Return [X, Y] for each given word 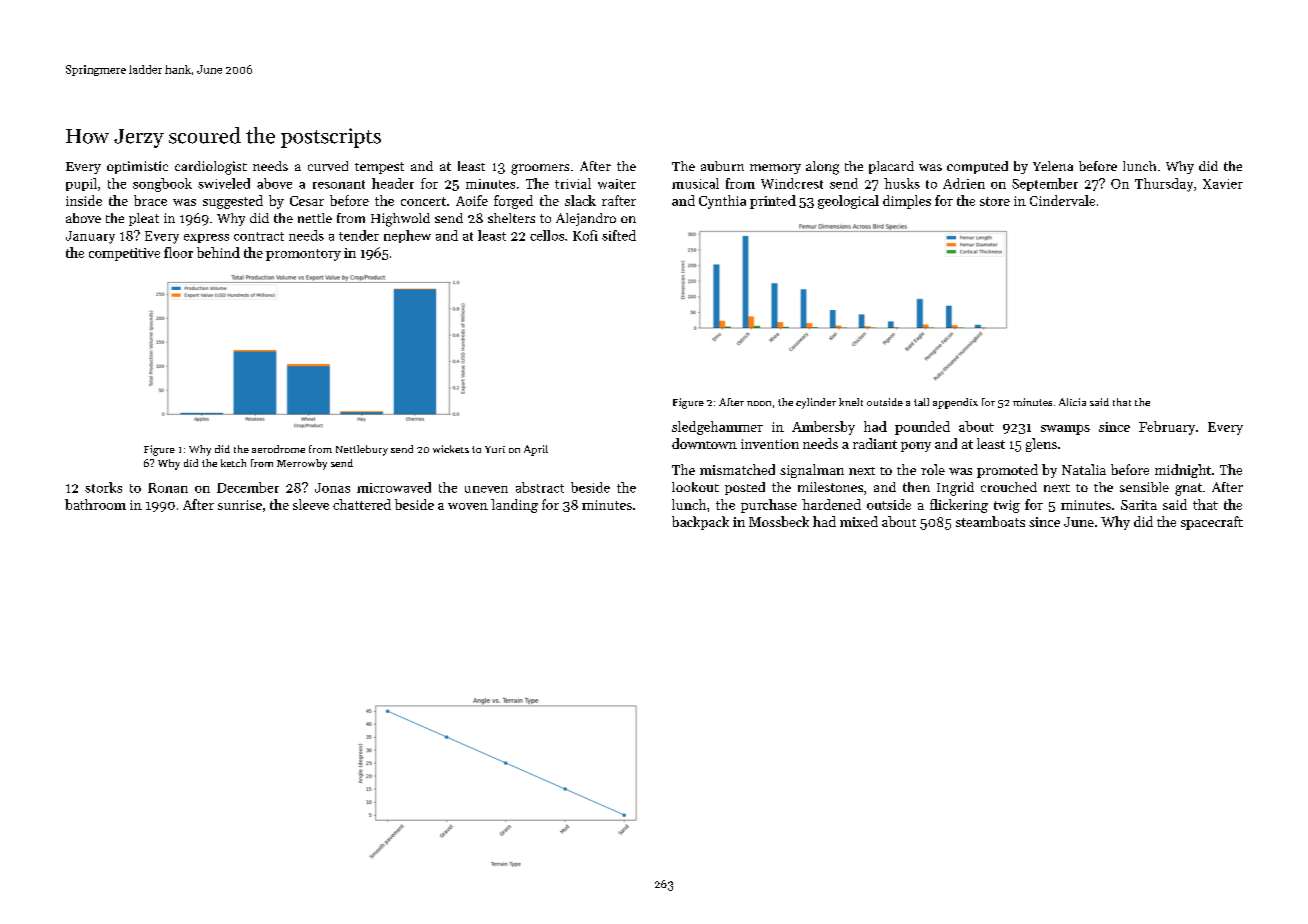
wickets [451, 449]
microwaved [394, 487]
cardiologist [211, 168]
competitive [124, 254]
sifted [619, 235]
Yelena [1053, 166]
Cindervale [1062, 200]
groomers [540, 169]
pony [916, 447]
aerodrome [278, 449]
